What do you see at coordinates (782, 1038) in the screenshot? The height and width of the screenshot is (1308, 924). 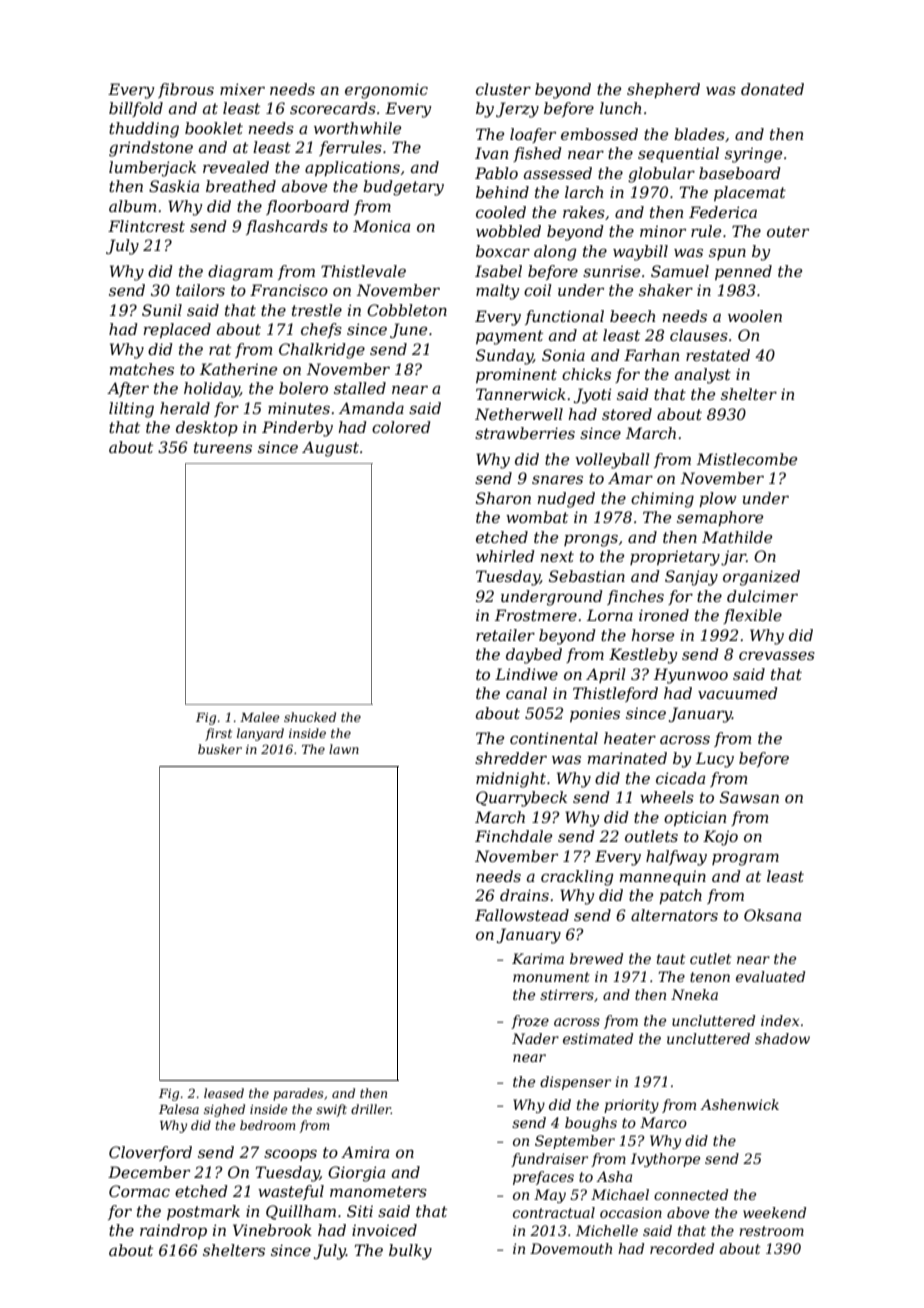 I see `shadow` at bounding box center [782, 1038].
